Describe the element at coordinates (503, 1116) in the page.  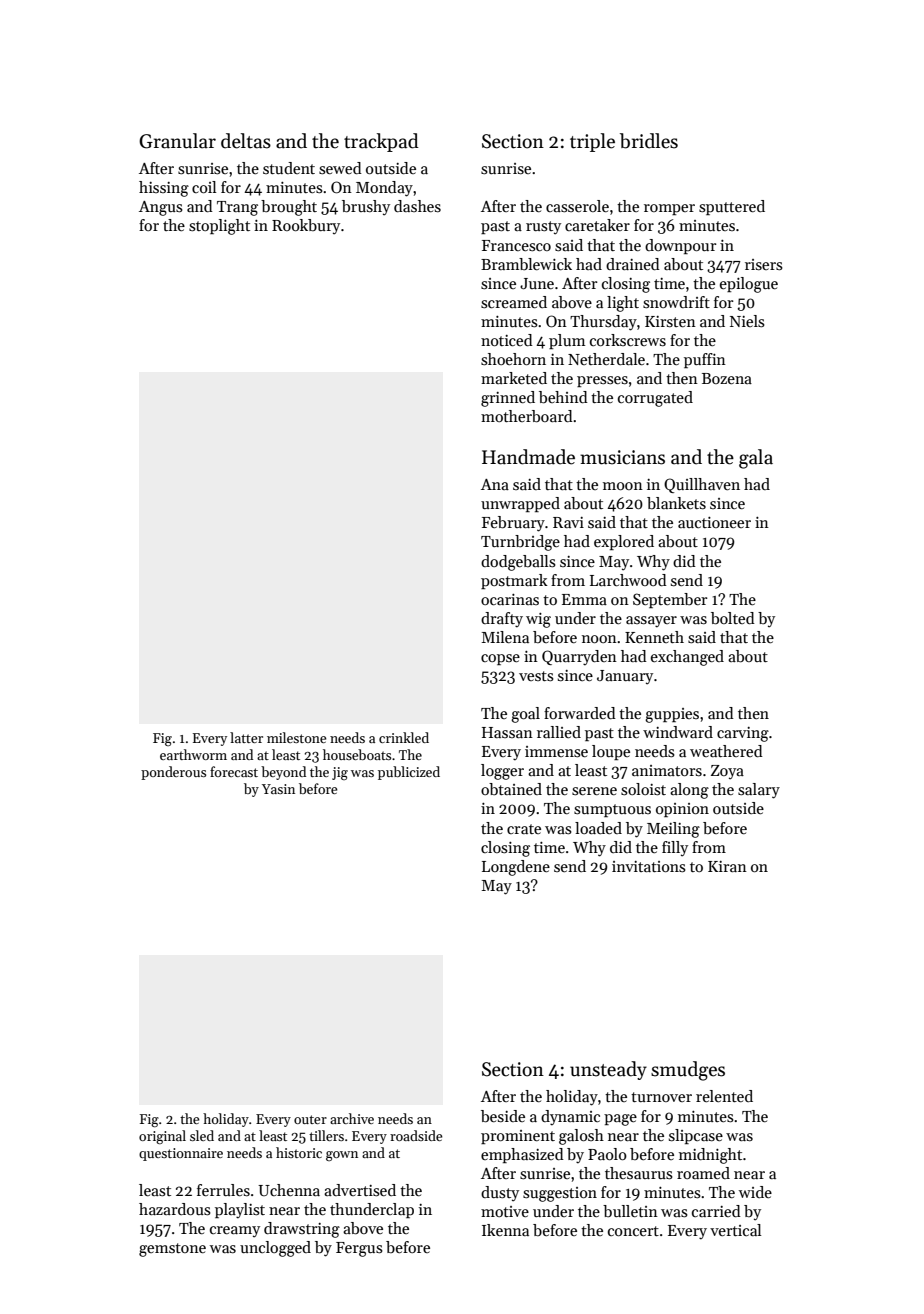
I see `beside` at that location.
